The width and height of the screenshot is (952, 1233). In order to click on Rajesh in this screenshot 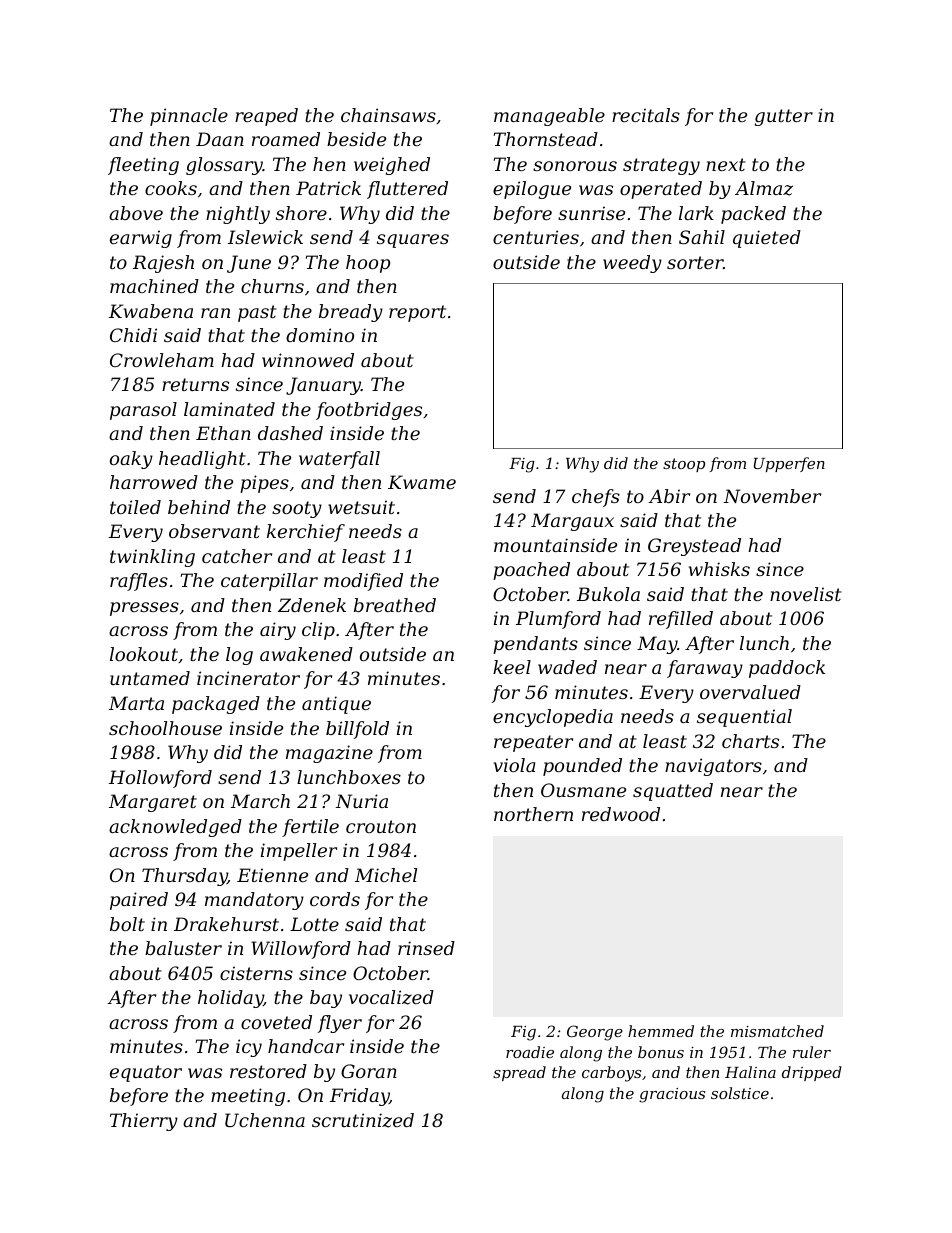, I will do `click(163, 264)`.
